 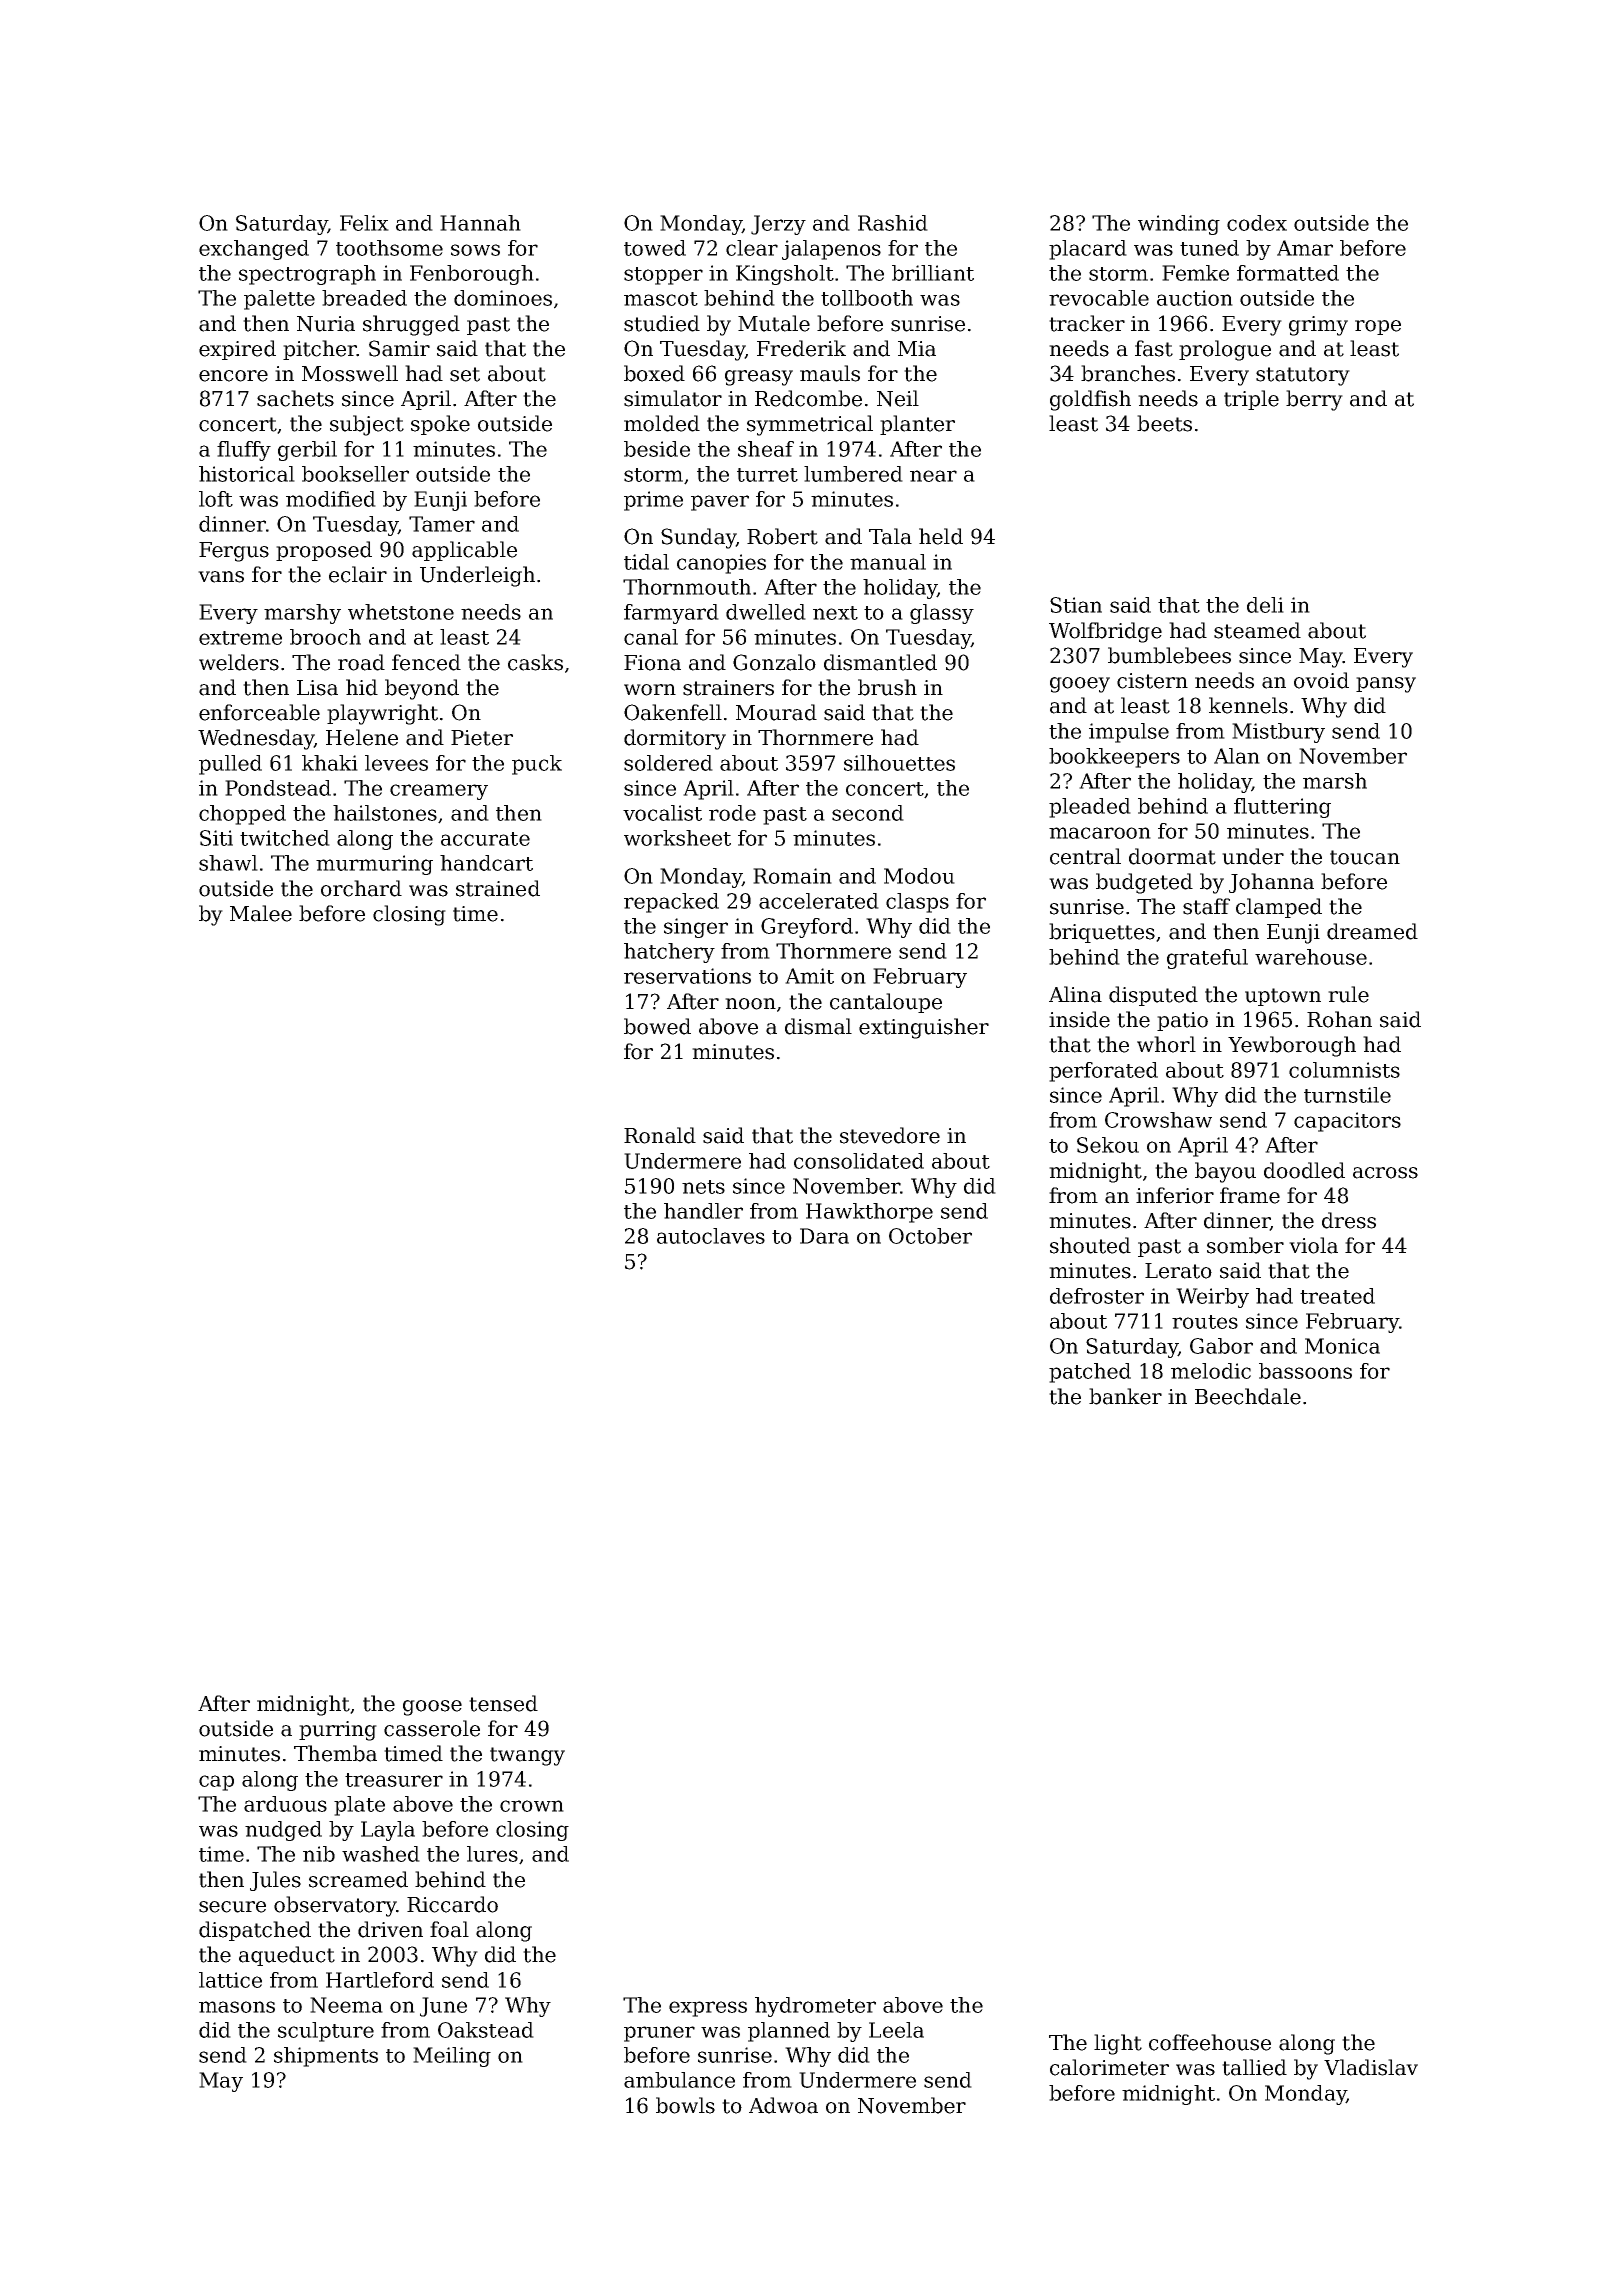 What do you see at coordinates (783, 2105) in the page?
I see `Adwoa` at bounding box center [783, 2105].
